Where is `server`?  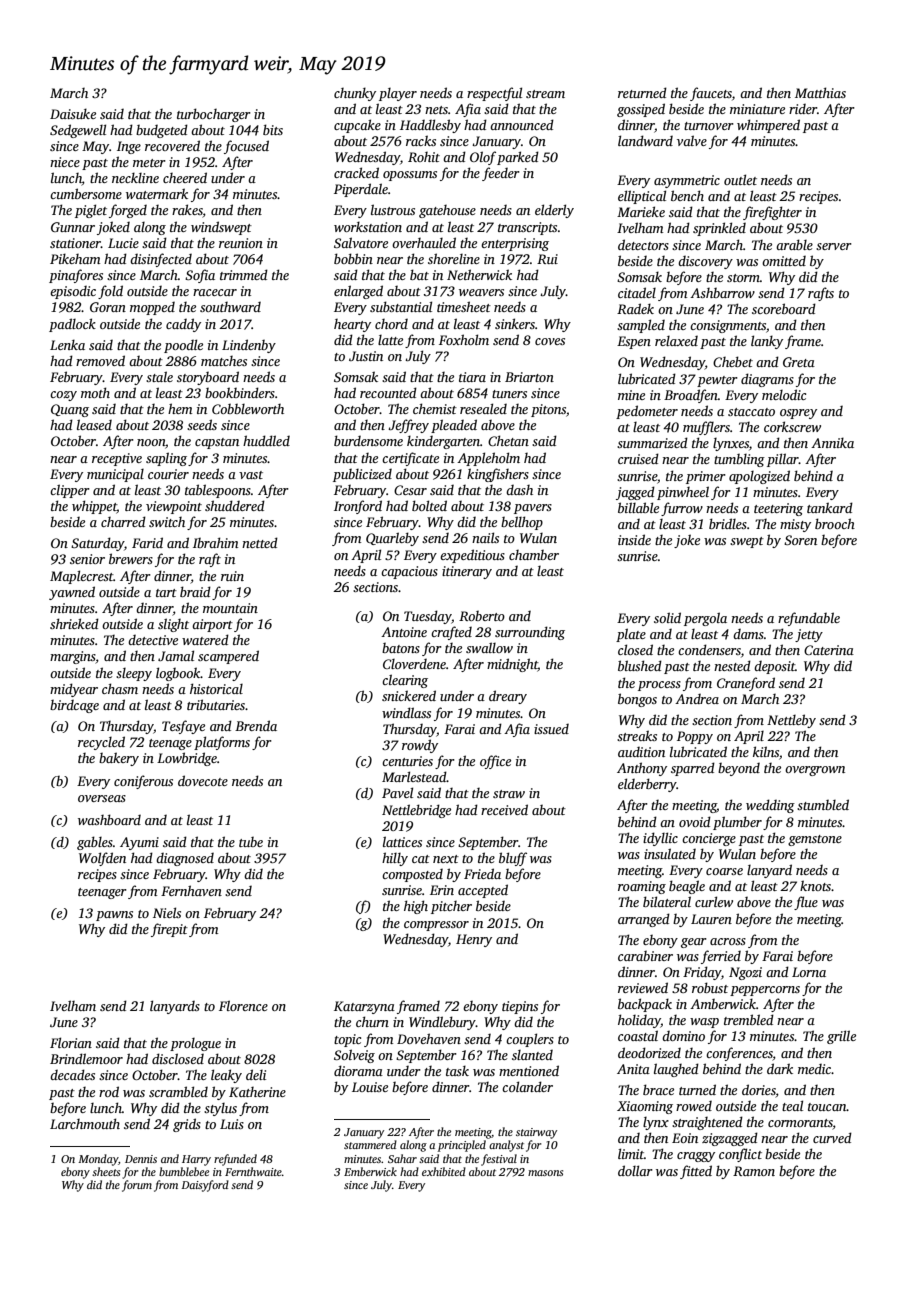 server is located at coordinates (834, 246).
